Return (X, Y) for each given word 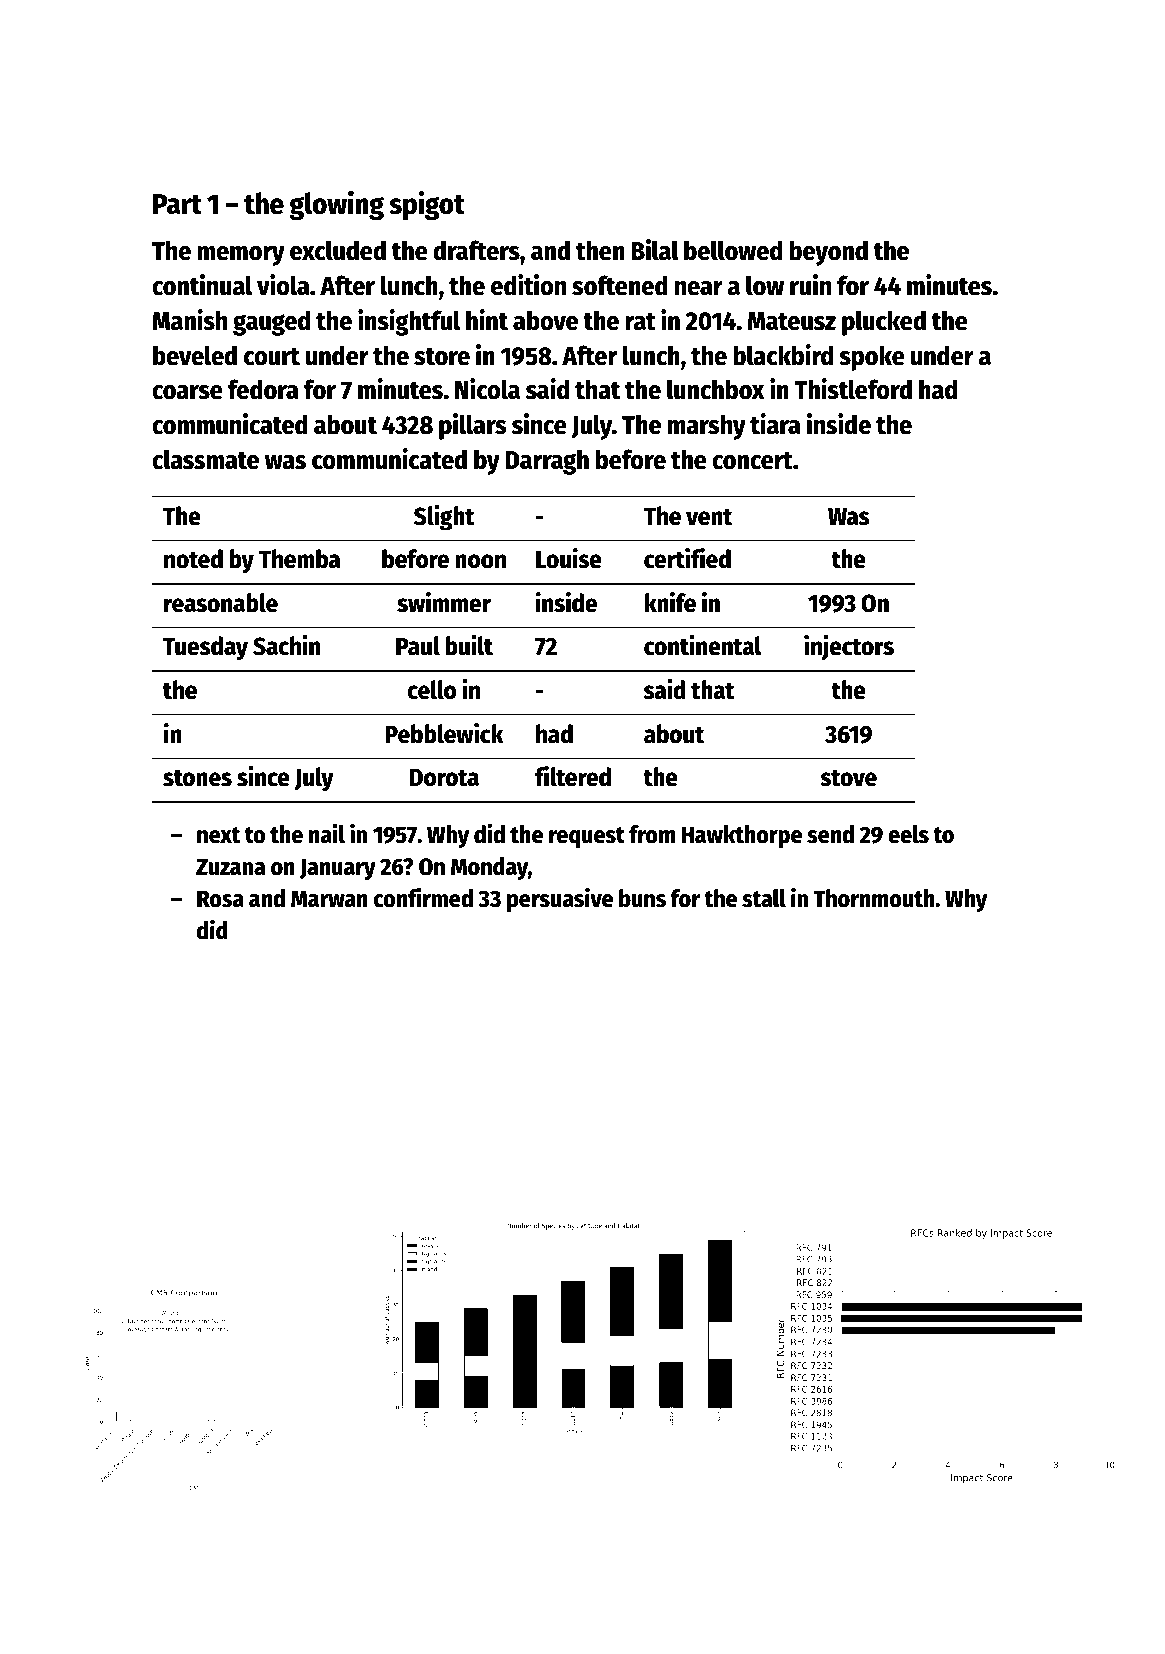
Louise (569, 558)
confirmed (423, 897)
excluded (338, 250)
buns (642, 898)
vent (709, 517)
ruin (810, 285)
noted (193, 559)
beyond (828, 253)
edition (528, 285)
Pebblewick (444, 733)
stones (197, 778)
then (600, 250)
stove (848, 778)
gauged (271, 323)
